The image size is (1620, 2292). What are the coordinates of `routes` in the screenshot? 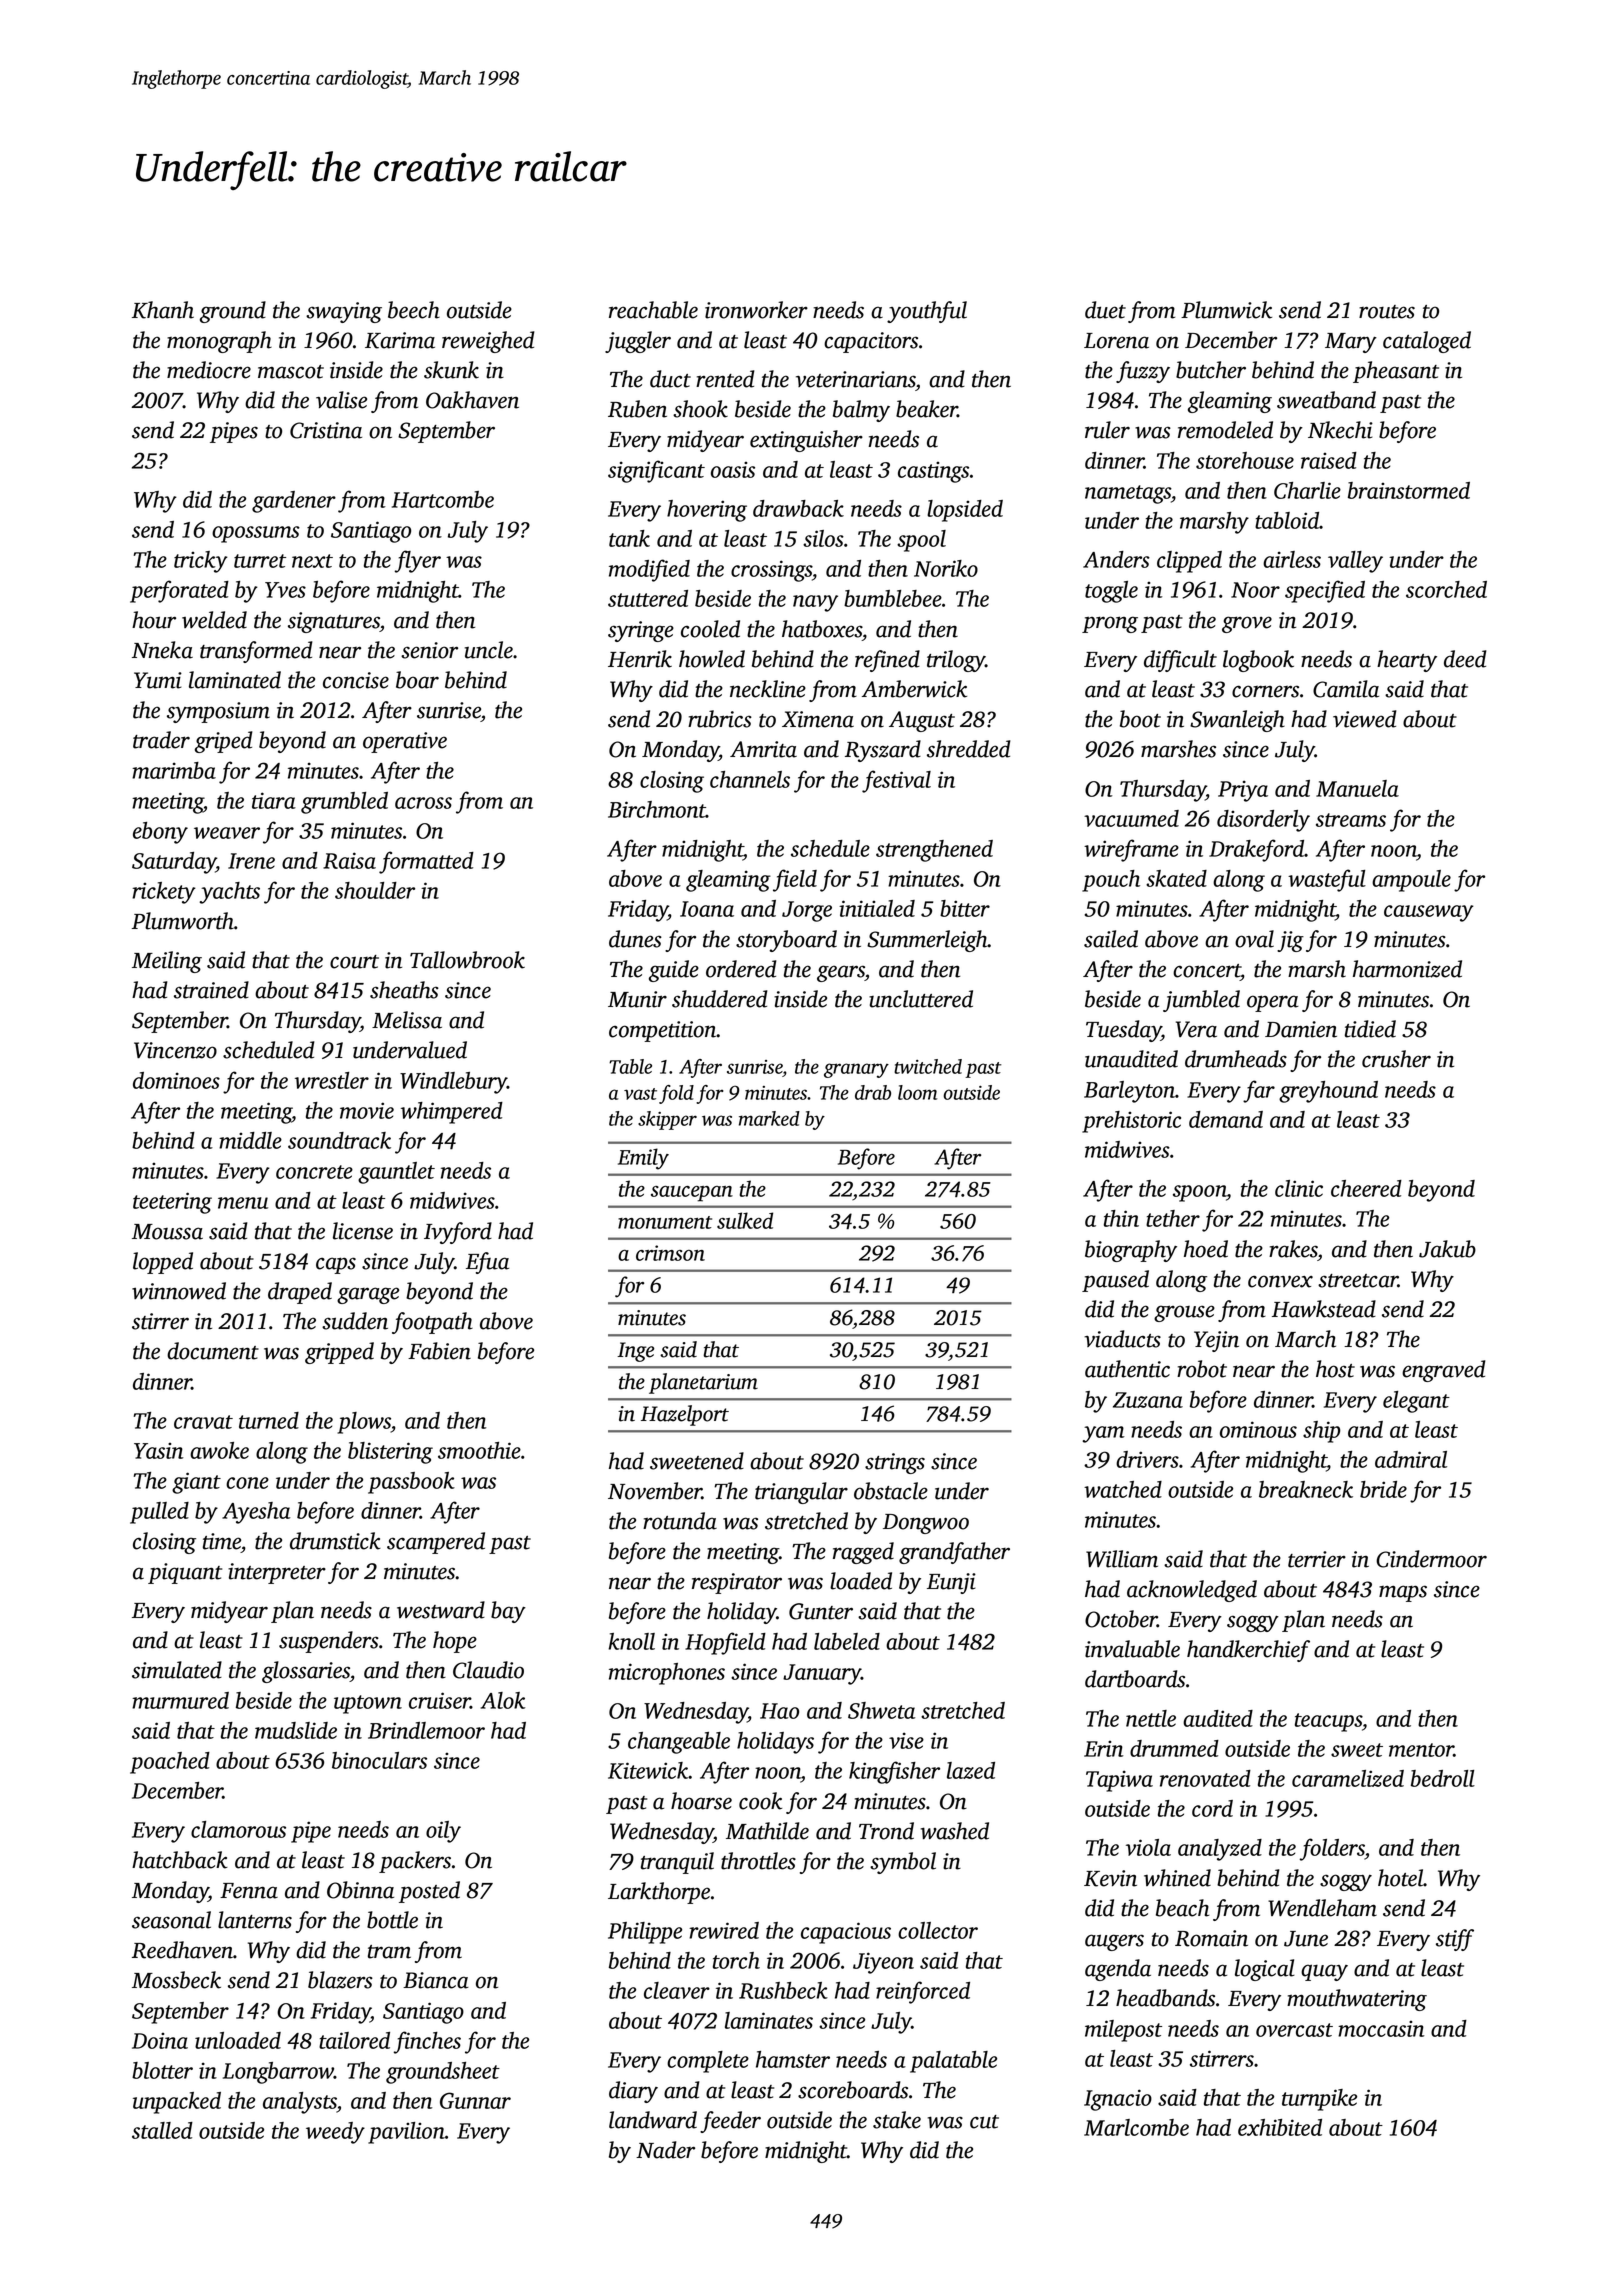 It's located at (1387, 312).
